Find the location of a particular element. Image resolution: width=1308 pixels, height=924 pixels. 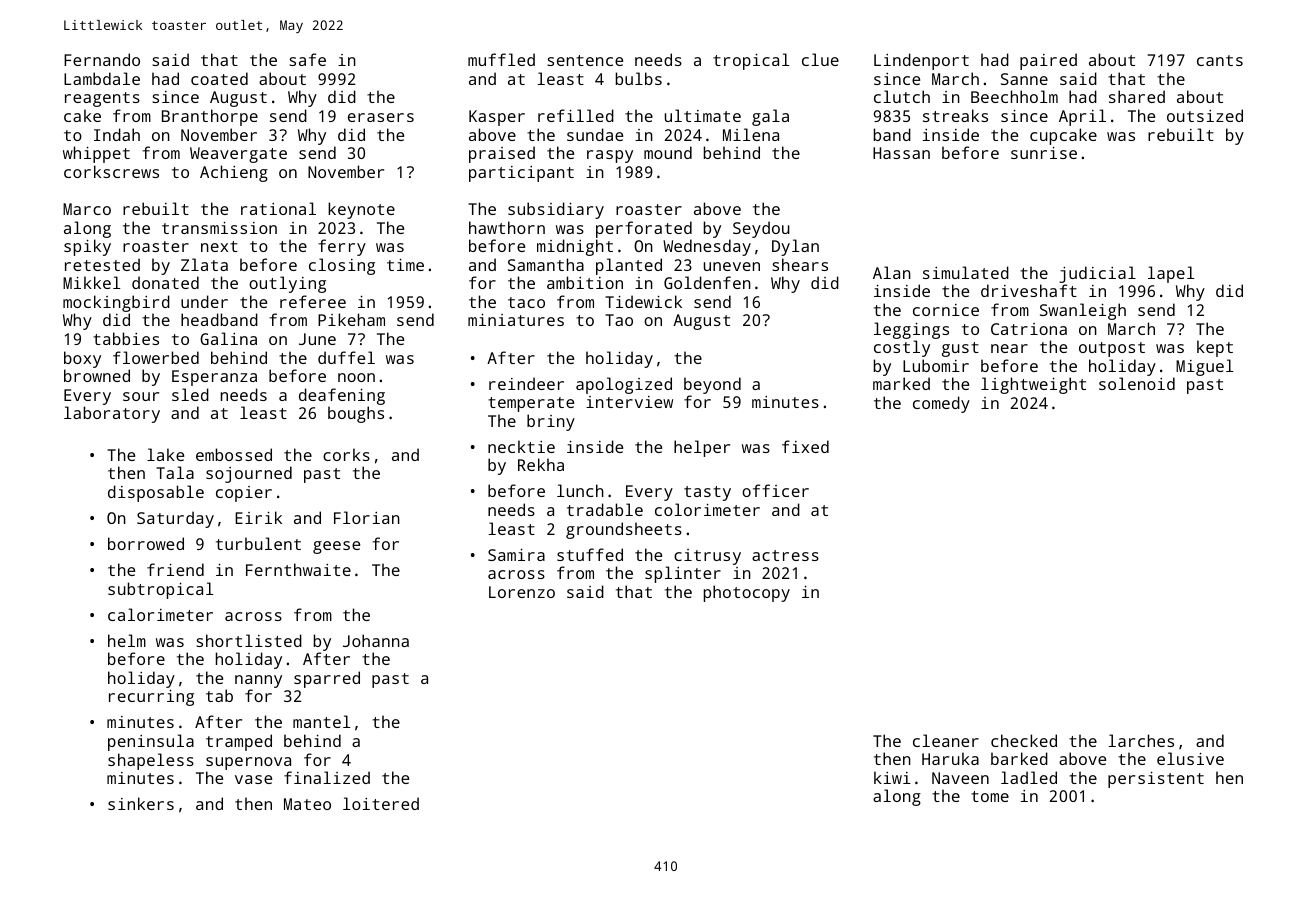

Lubomir is located at coordinates (936, 365).
